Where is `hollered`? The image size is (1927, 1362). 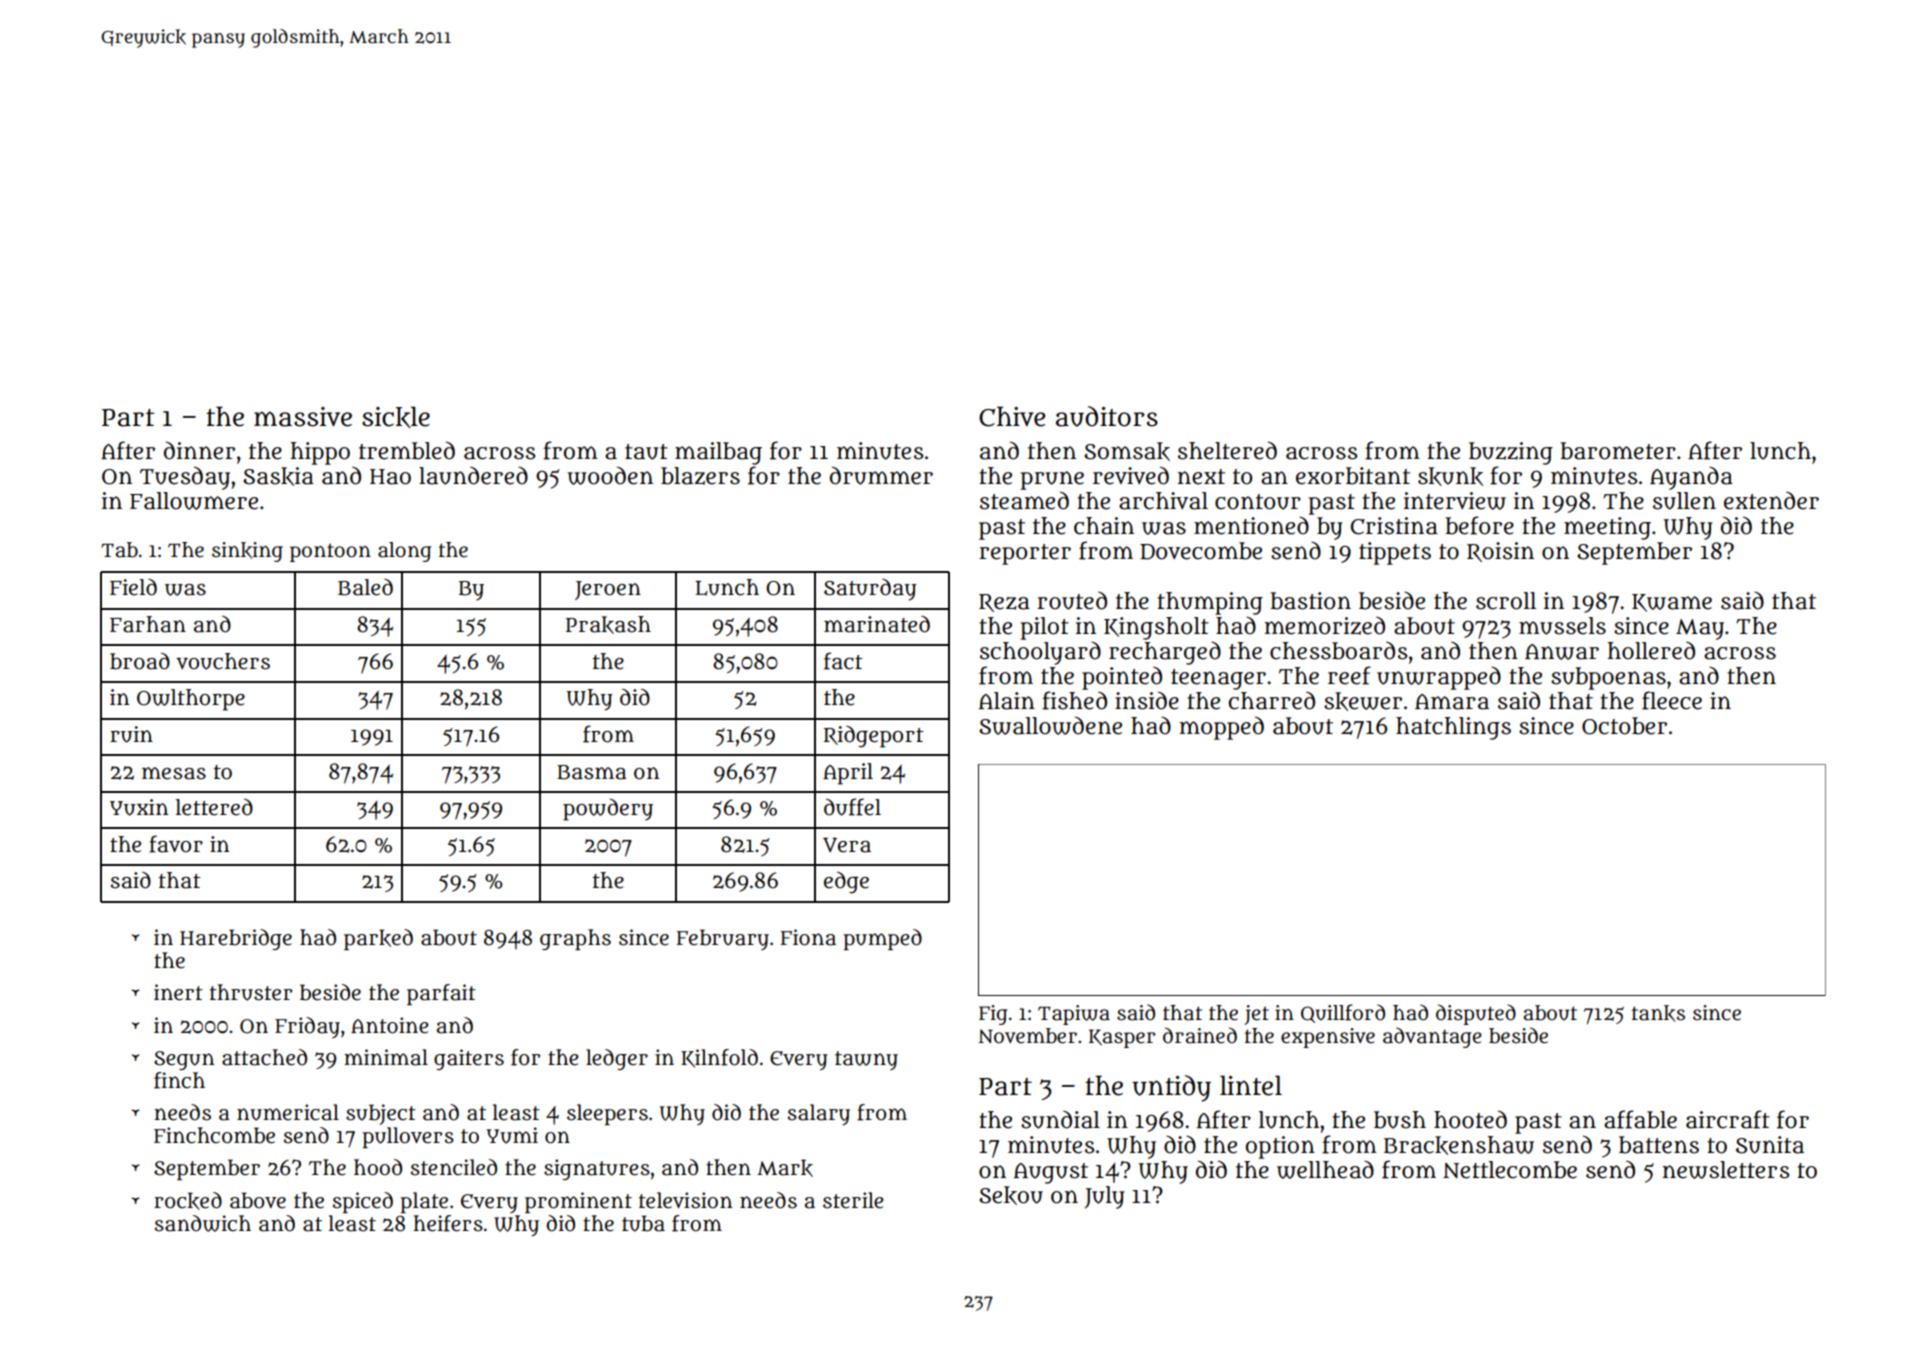 hollered is located at coordinates (1651, 650).
